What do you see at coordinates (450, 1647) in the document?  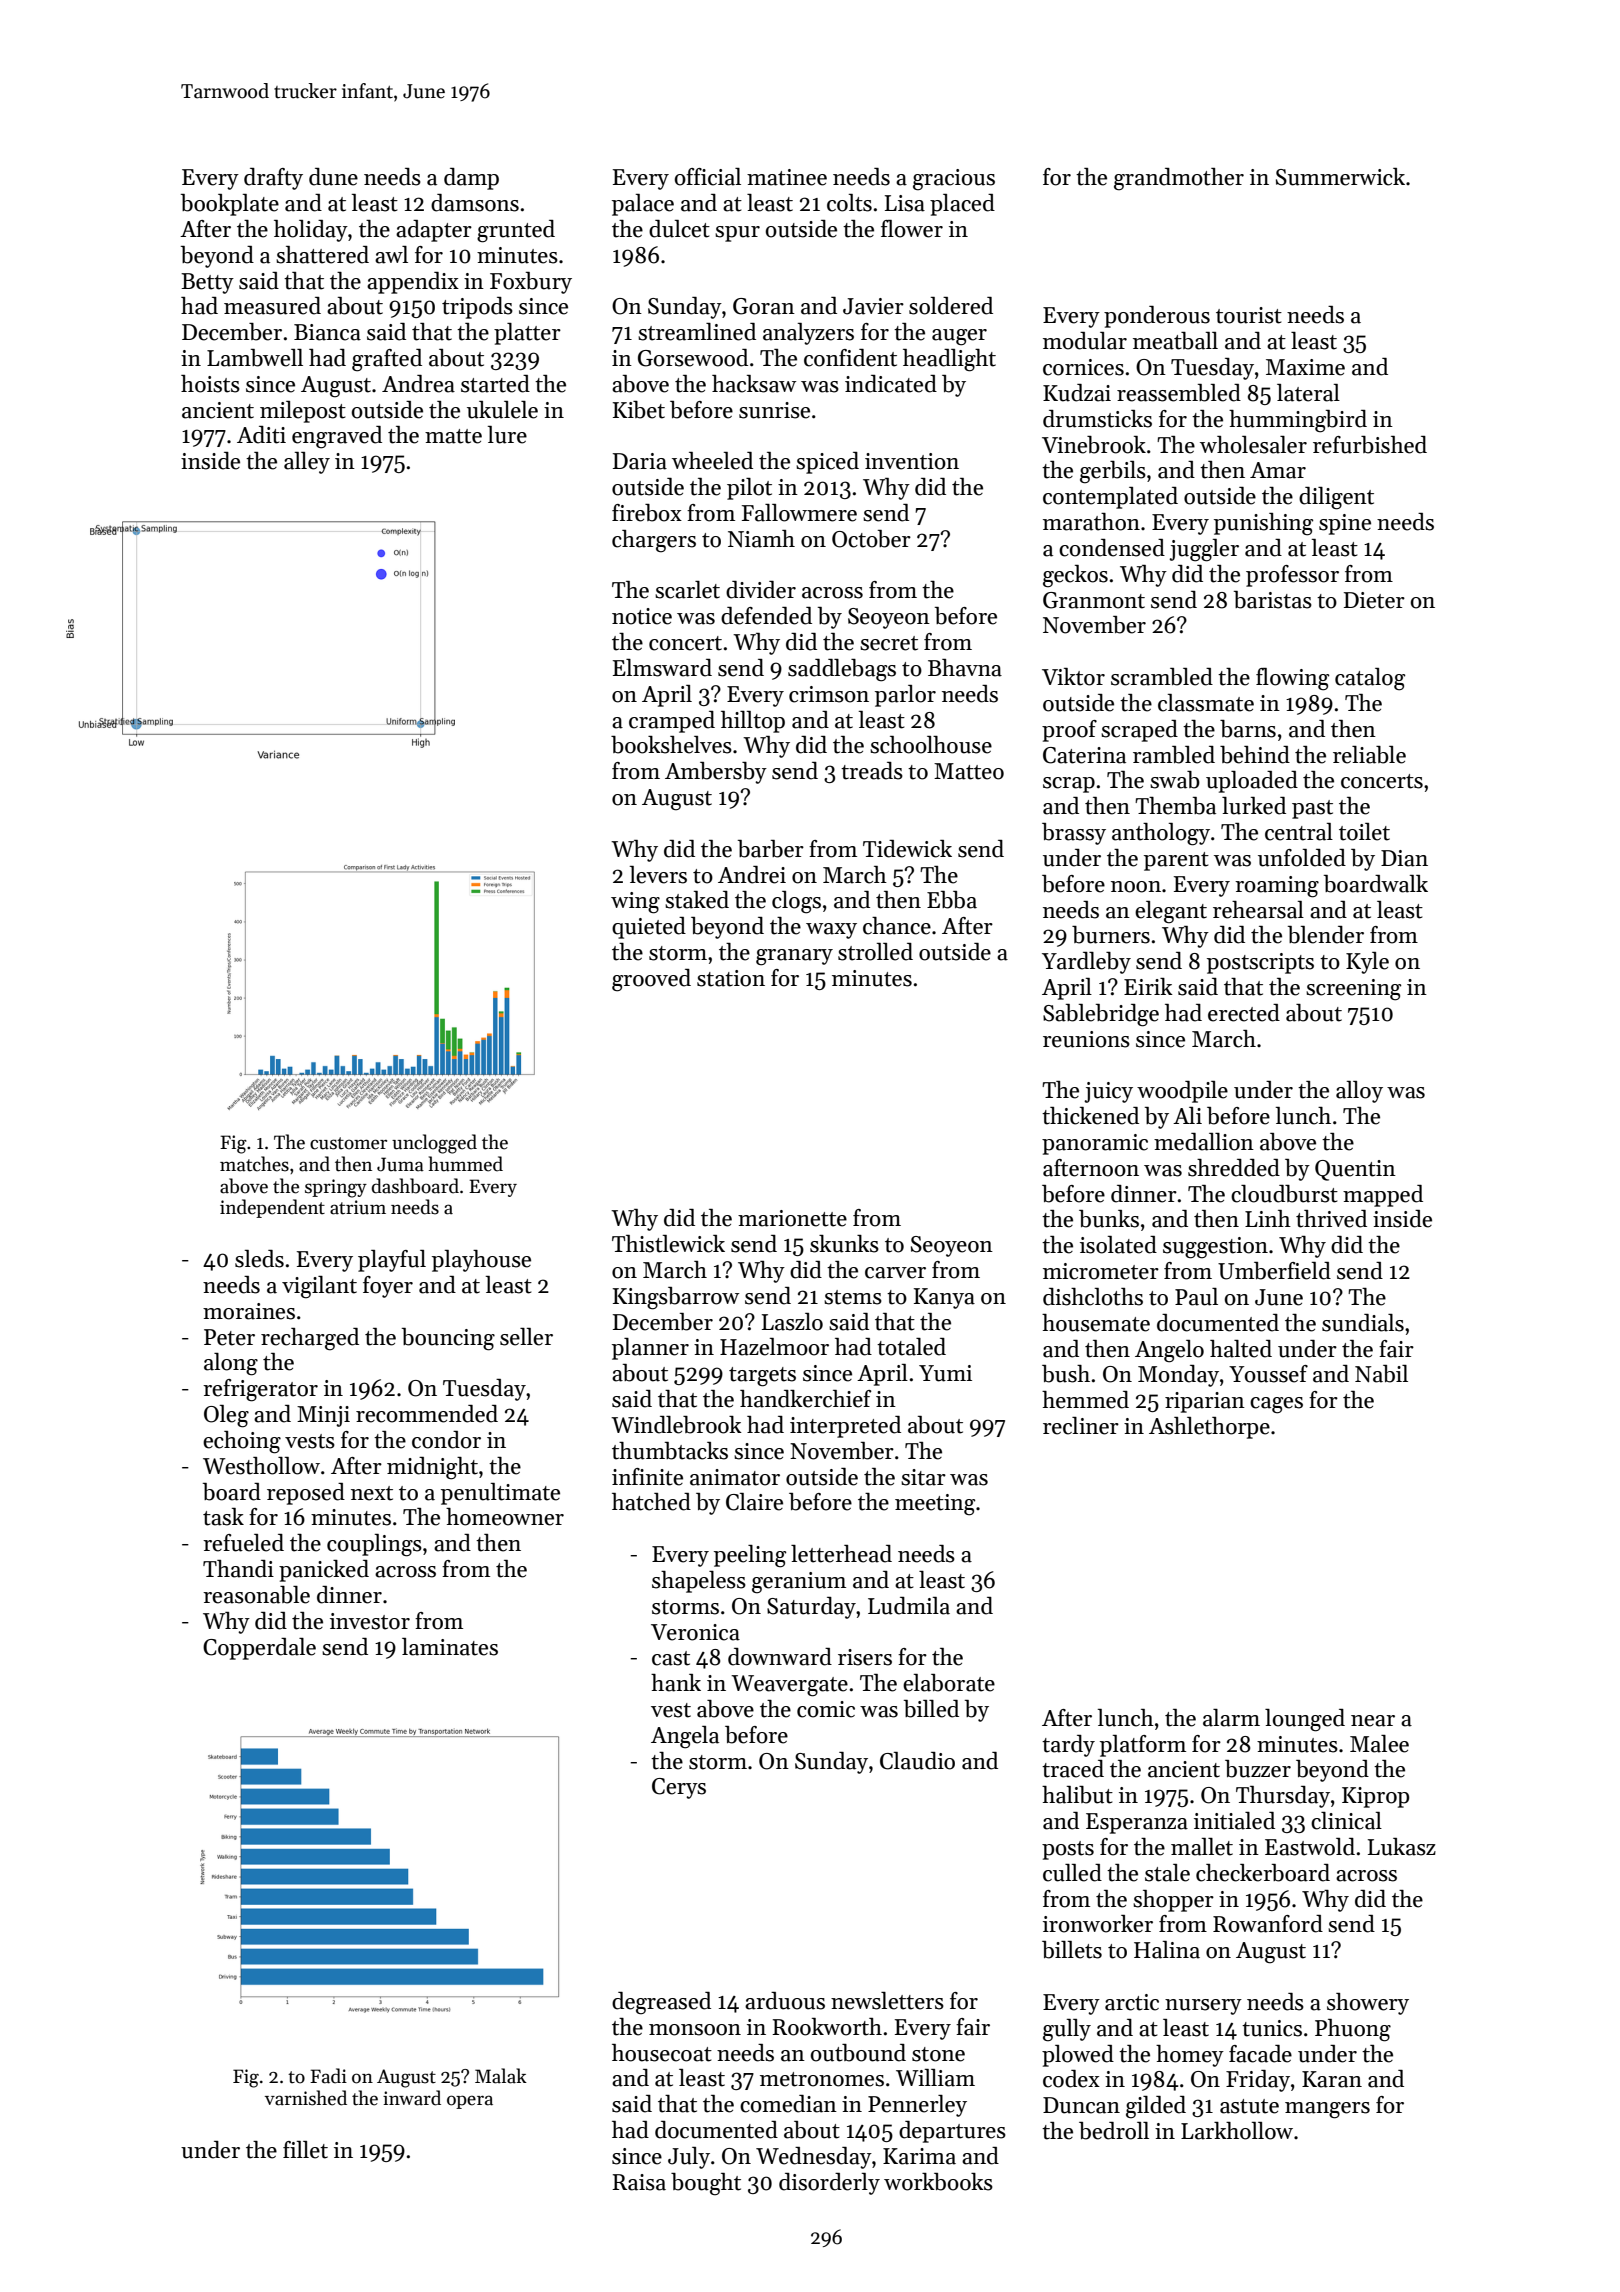 I see `laminates` at bounding box center [450, 1647].
